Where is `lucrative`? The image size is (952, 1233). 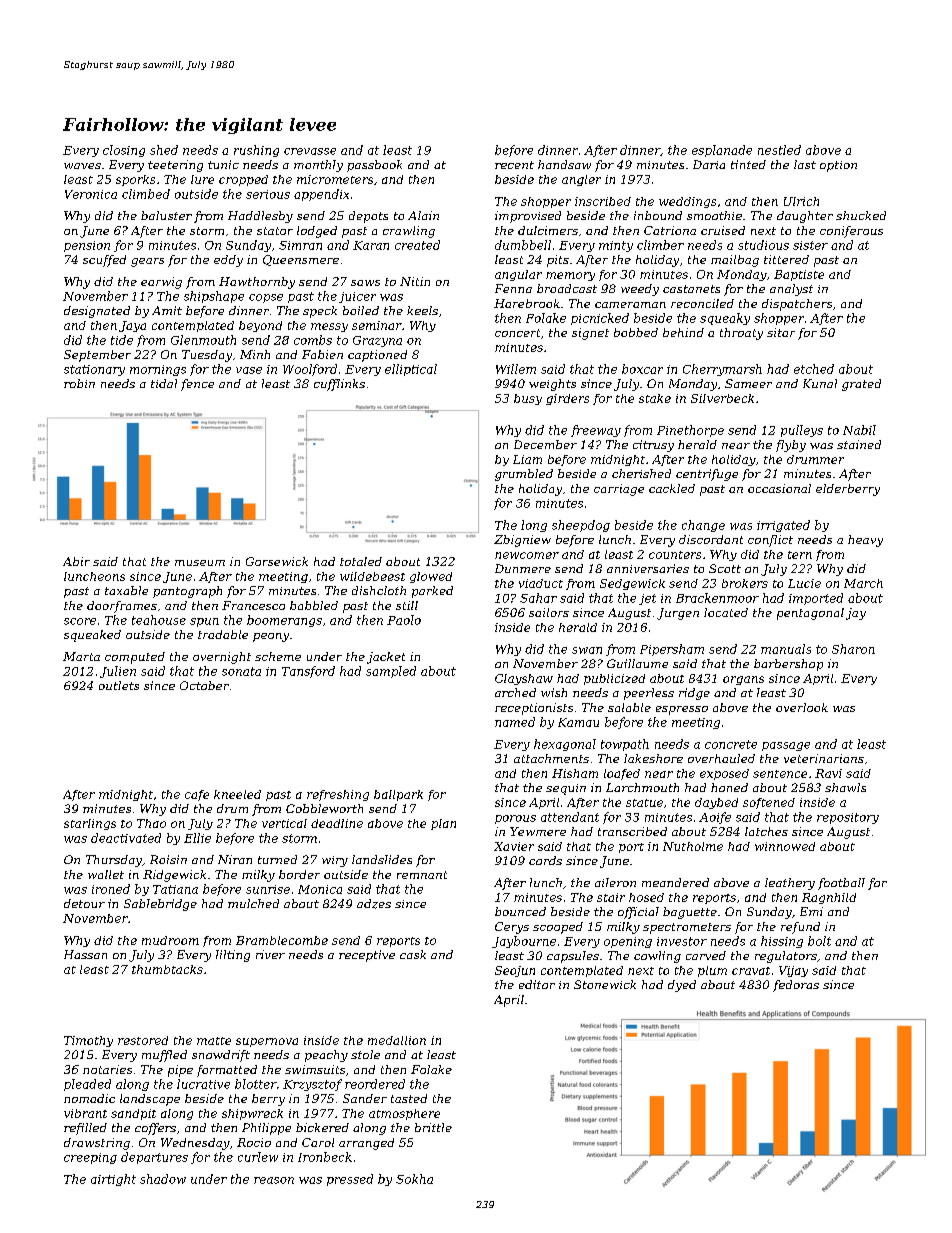 lucrative is located at coordinates (203, 1084).
